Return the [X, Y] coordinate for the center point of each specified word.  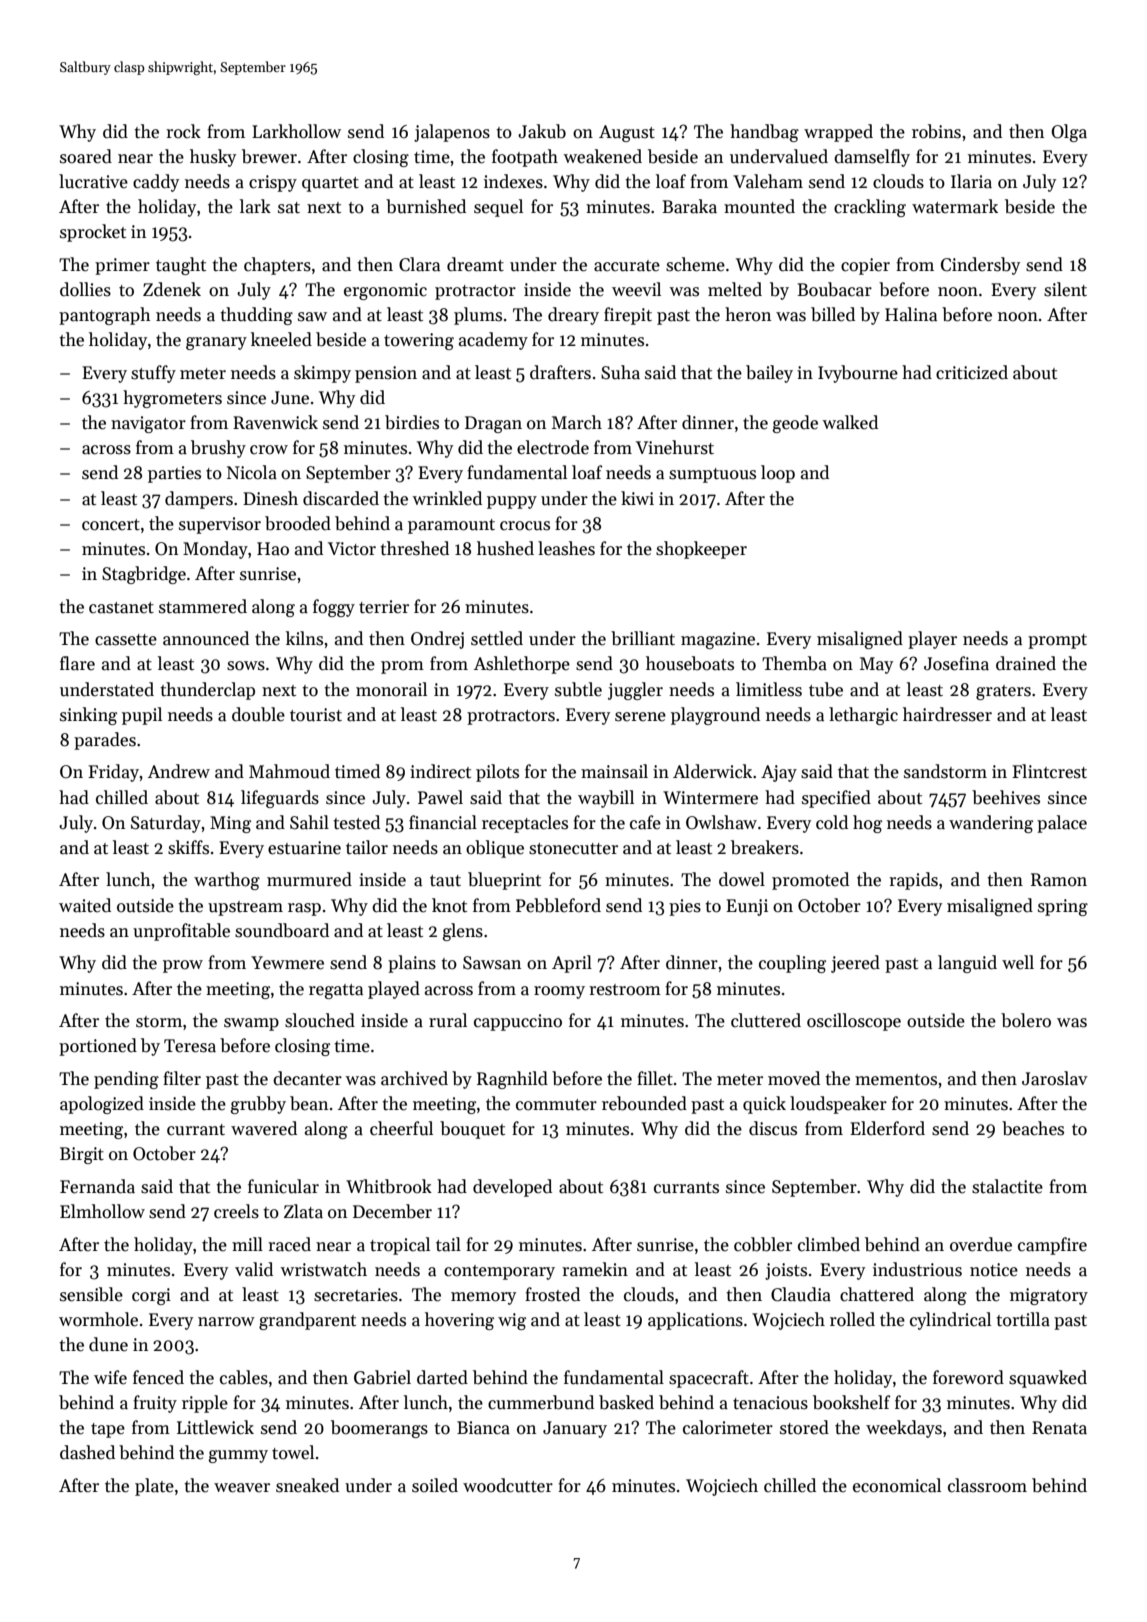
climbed [829, 1244]
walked [850, 422]
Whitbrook [389, 1186]
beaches [1033, 1128]
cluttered [766, 1020]
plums [478, 316]
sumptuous [712, 475]
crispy [273, 183]
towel [293, 1452]
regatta [336, 991]
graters [1003, 692]
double [258, 714]
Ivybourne [858, 374]
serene [640, 717]
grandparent [307, 1321]
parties [174, 474]
